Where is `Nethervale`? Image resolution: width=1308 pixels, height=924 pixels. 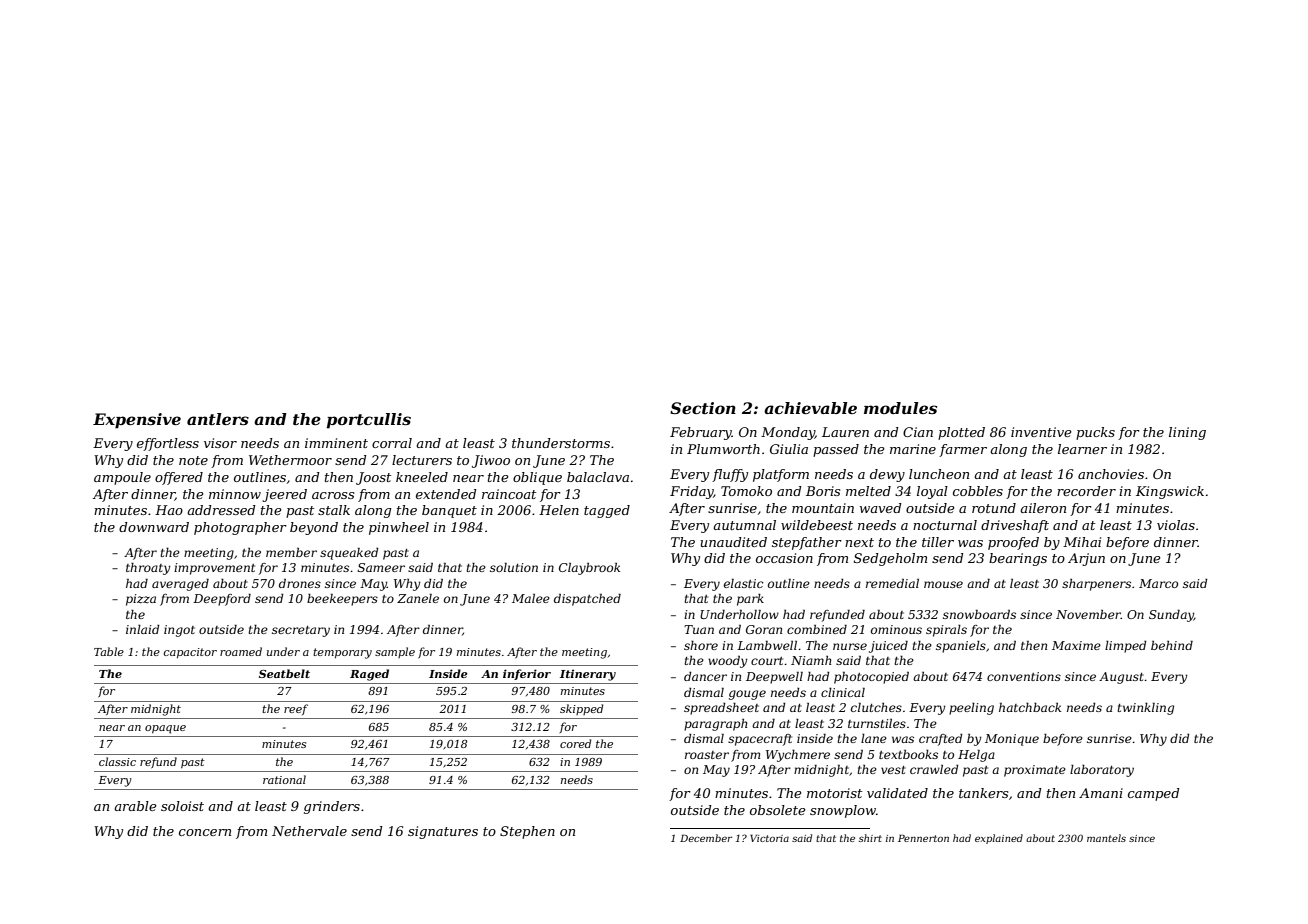 Nethervale is located at coordinates (309, 831).
